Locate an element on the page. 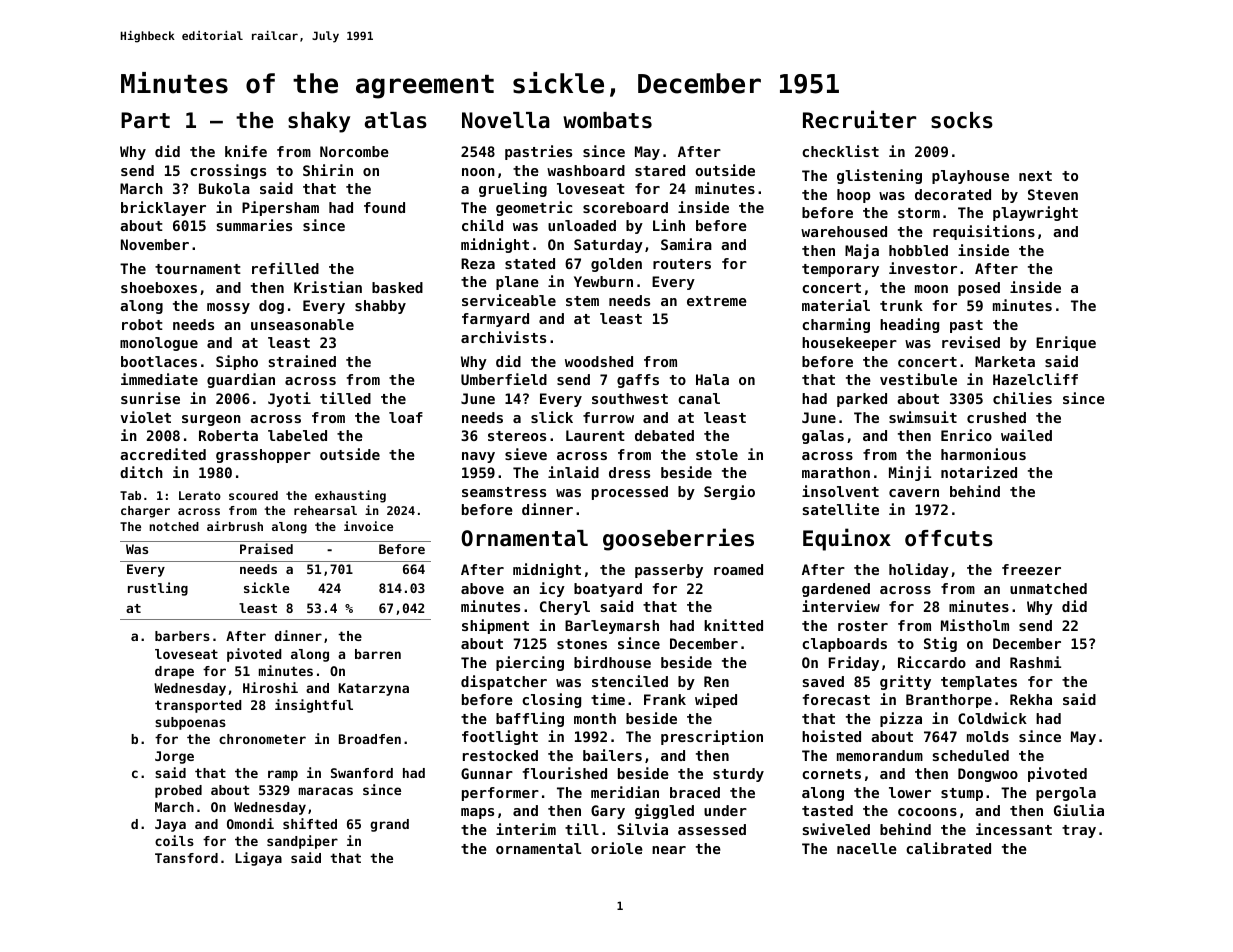 This image has height=952, width=1233. Novella is located at coordinates (506, 120).
